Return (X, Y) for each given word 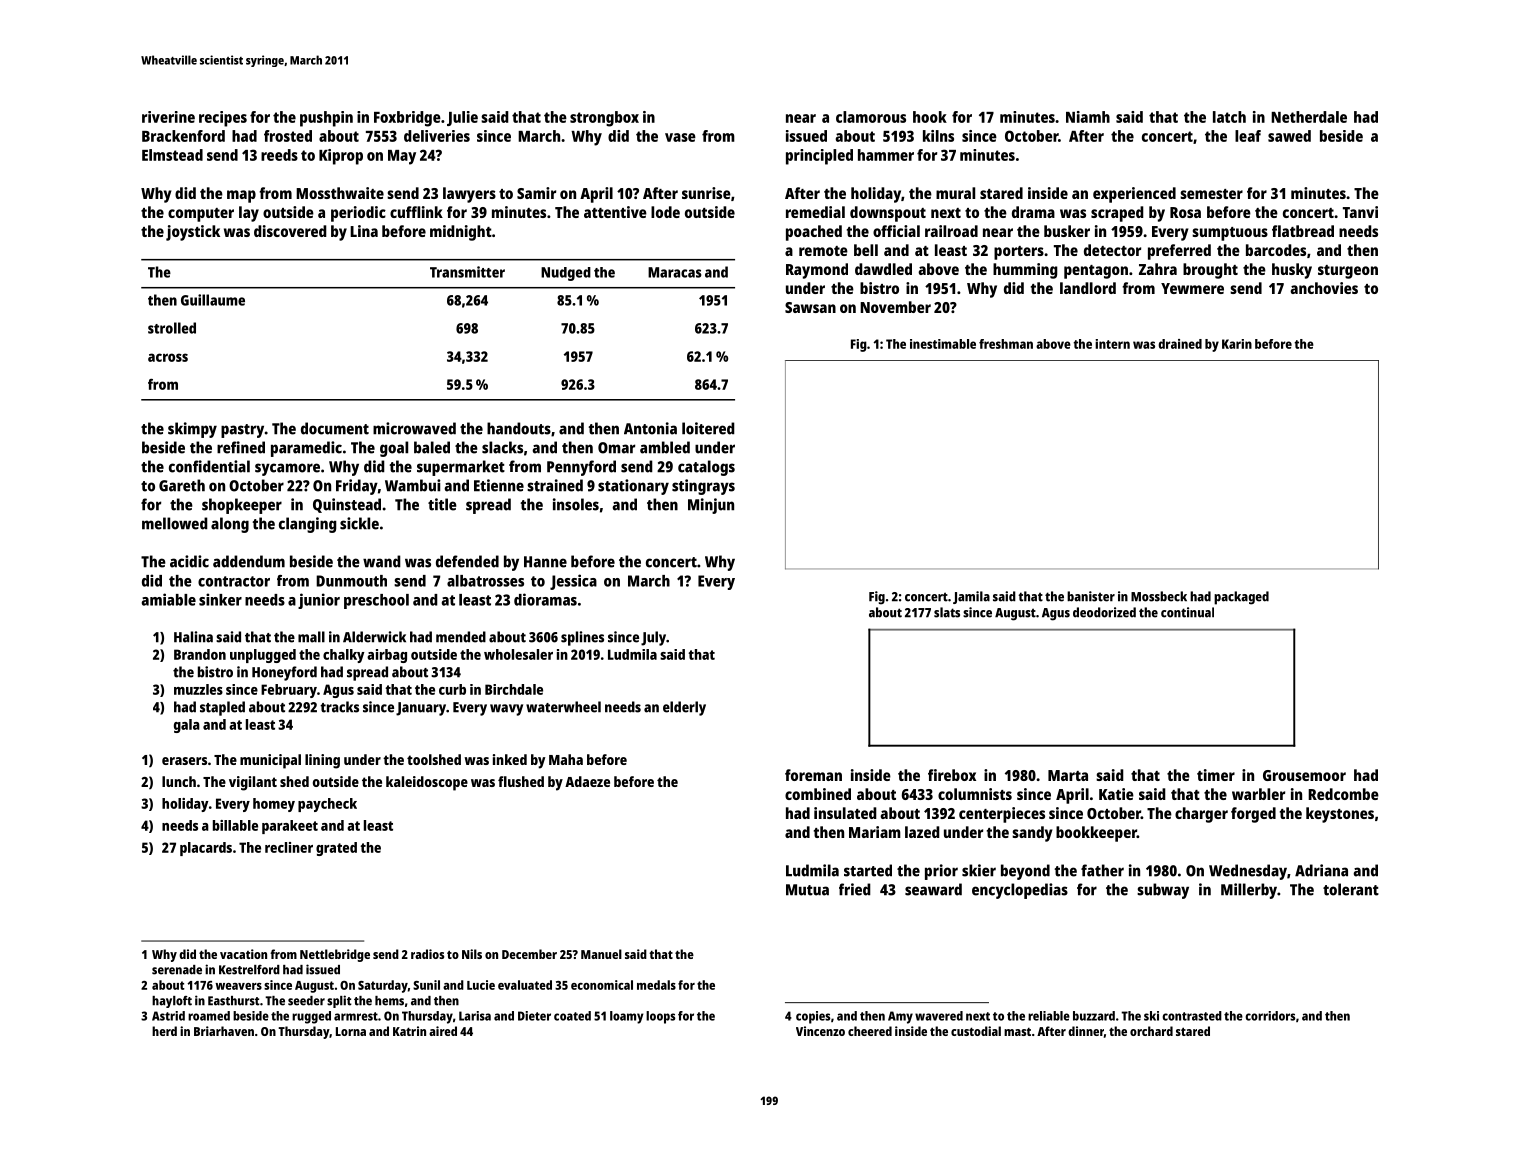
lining (322, 761)
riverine (168, 117)
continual (1187, 612)
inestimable (943, 344)
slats (947, 612)
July (653, 638)
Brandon (200, 654)
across (168, 357)
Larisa (475, 1016)
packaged (1241, 598)
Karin (1237, 344)
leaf (1248, 136)
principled (819, 157)
